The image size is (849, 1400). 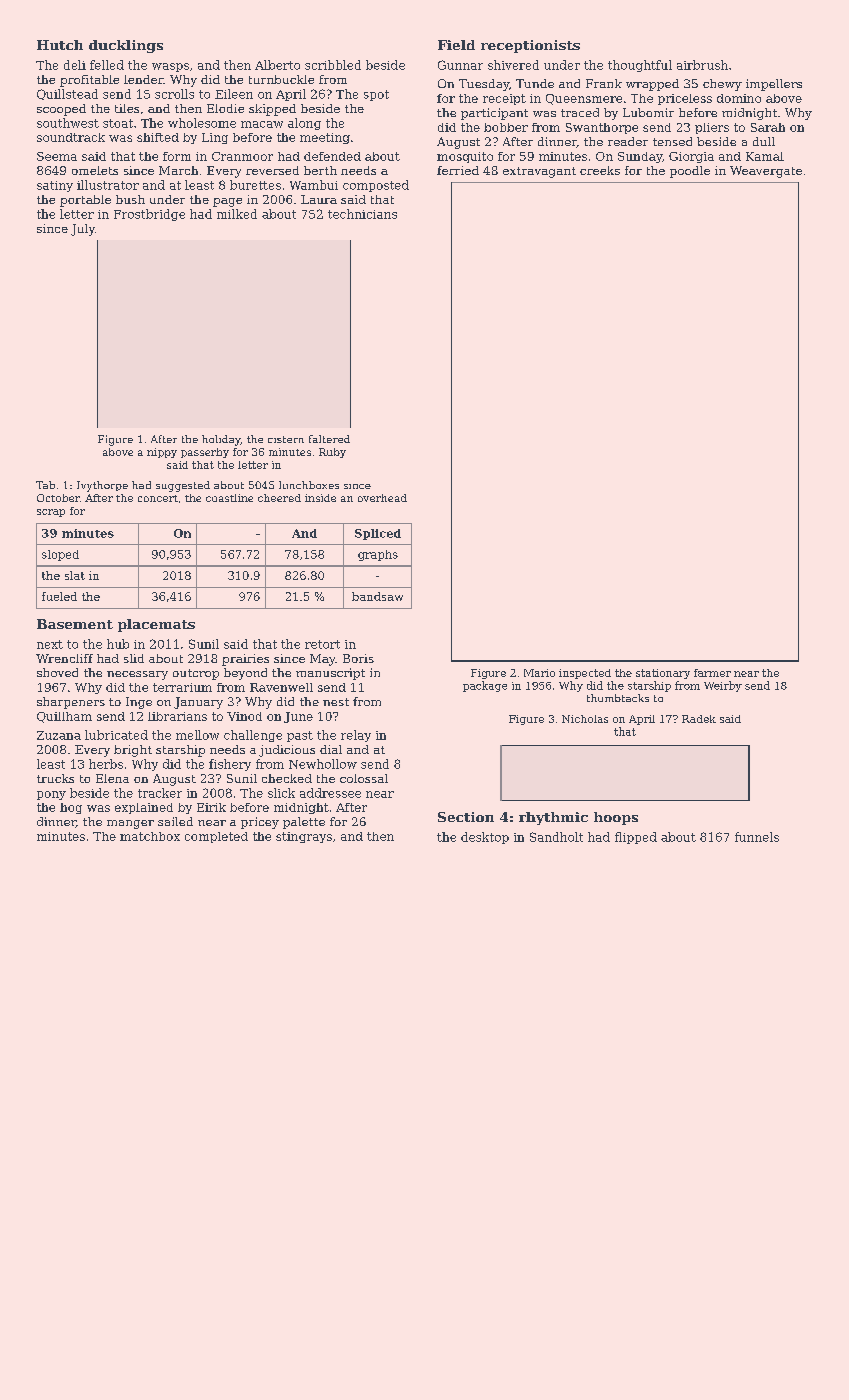 What do you see at coordinates (636, 838) in the screenshot?
I see `flipped` at bounding box center [636, 838].
